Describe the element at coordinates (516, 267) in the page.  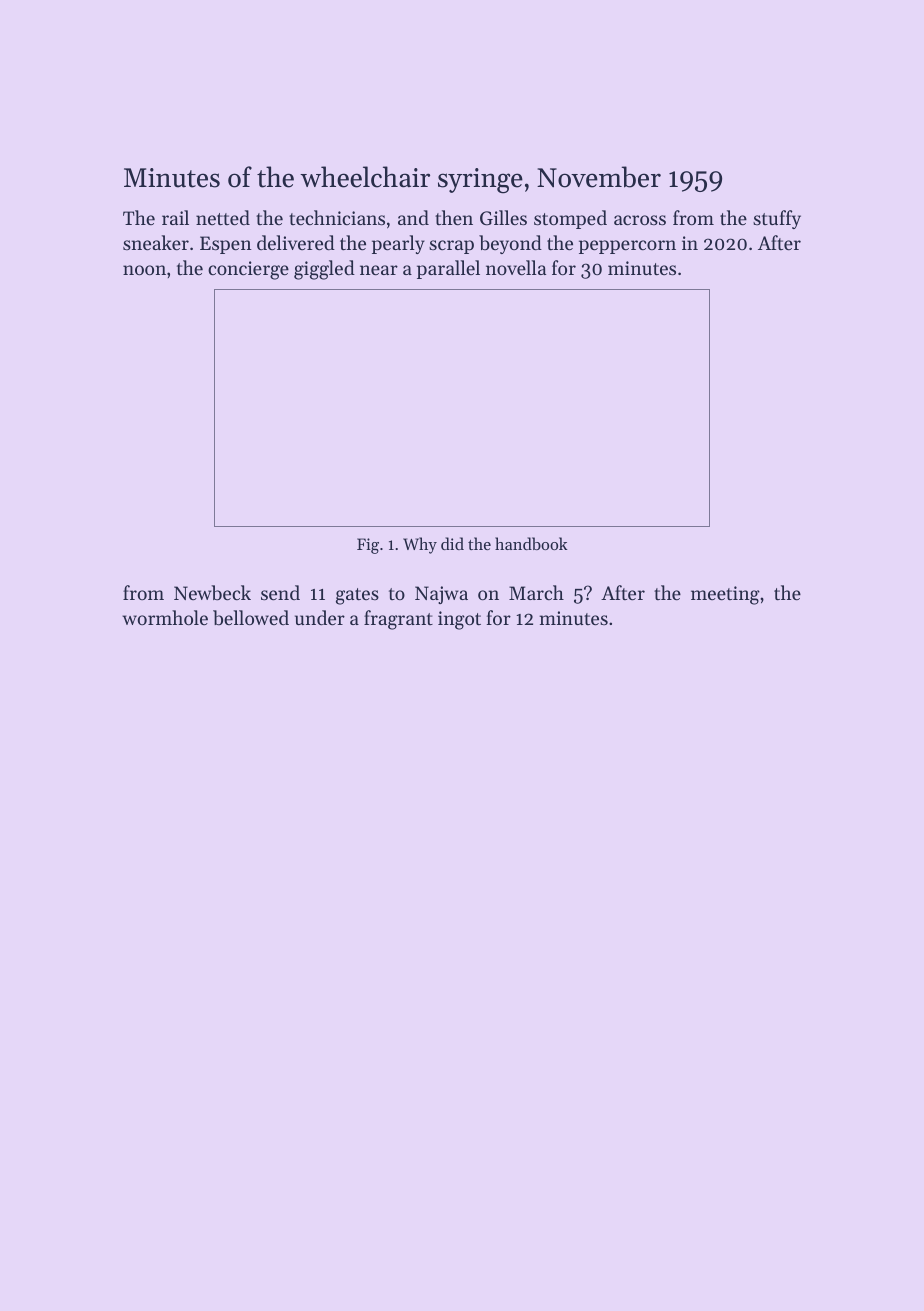
I see `novella` at that location.
